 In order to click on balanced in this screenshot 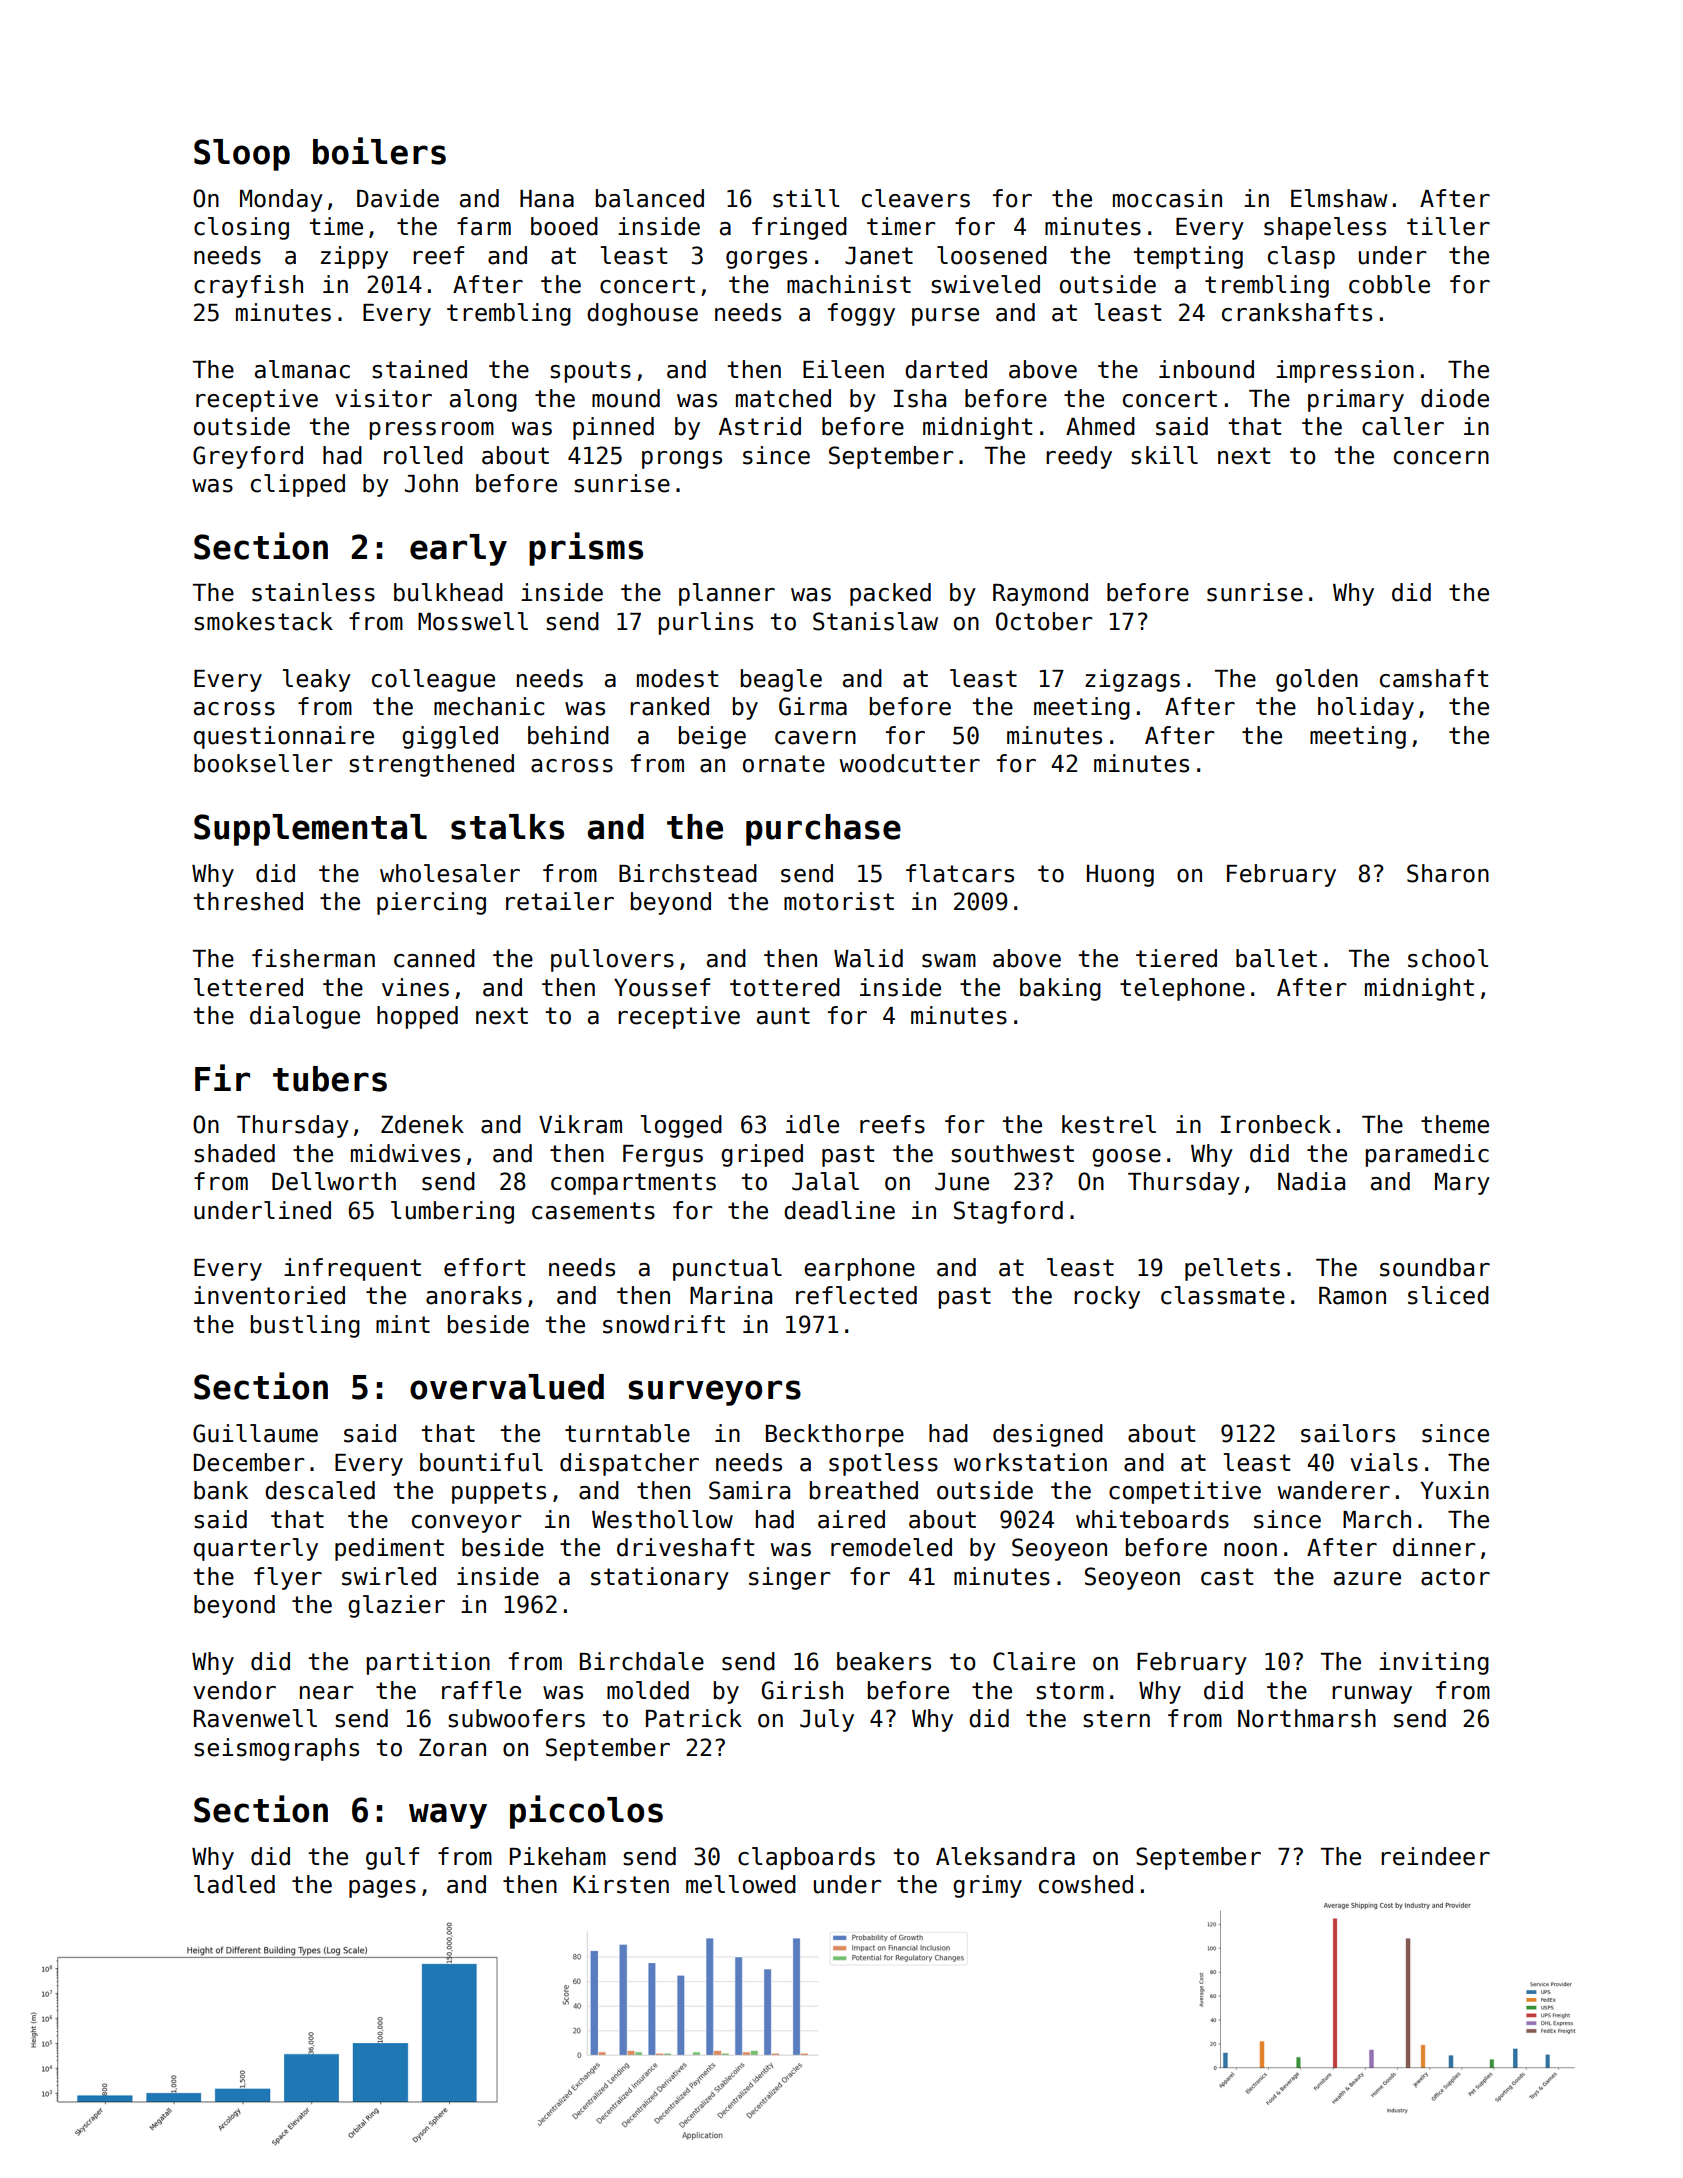, I will do `click(650, 198)`.
